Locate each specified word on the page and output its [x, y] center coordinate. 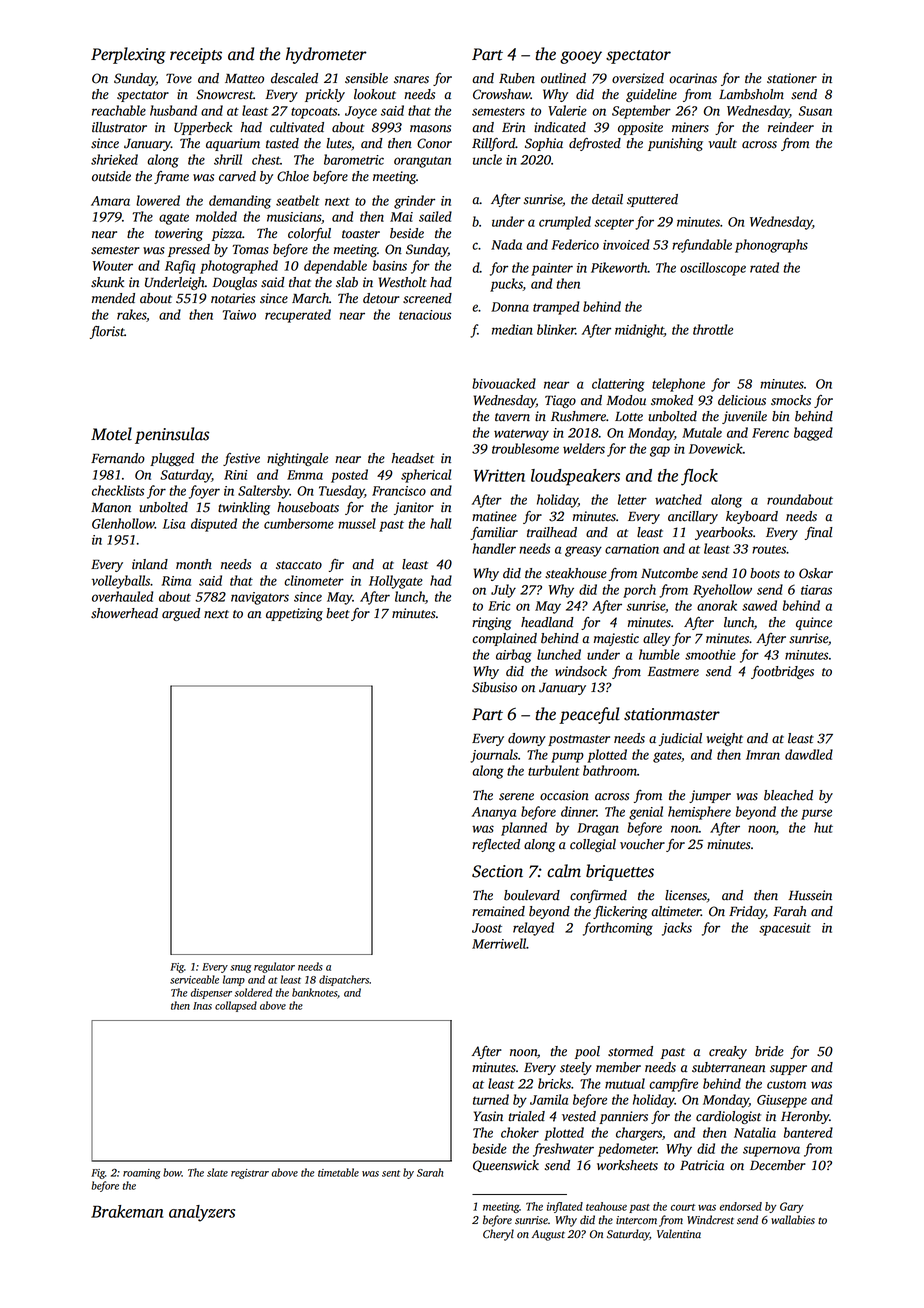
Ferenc [770, 433]
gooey [581, 57]
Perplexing [128, 55]
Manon [111, 508]
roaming [142, 1174]
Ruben [517, 78]
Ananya [494, 813]
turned [491, 1099]
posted [349, 476]
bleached [788, 795]
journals [494, 756]
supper [788, 1070]
